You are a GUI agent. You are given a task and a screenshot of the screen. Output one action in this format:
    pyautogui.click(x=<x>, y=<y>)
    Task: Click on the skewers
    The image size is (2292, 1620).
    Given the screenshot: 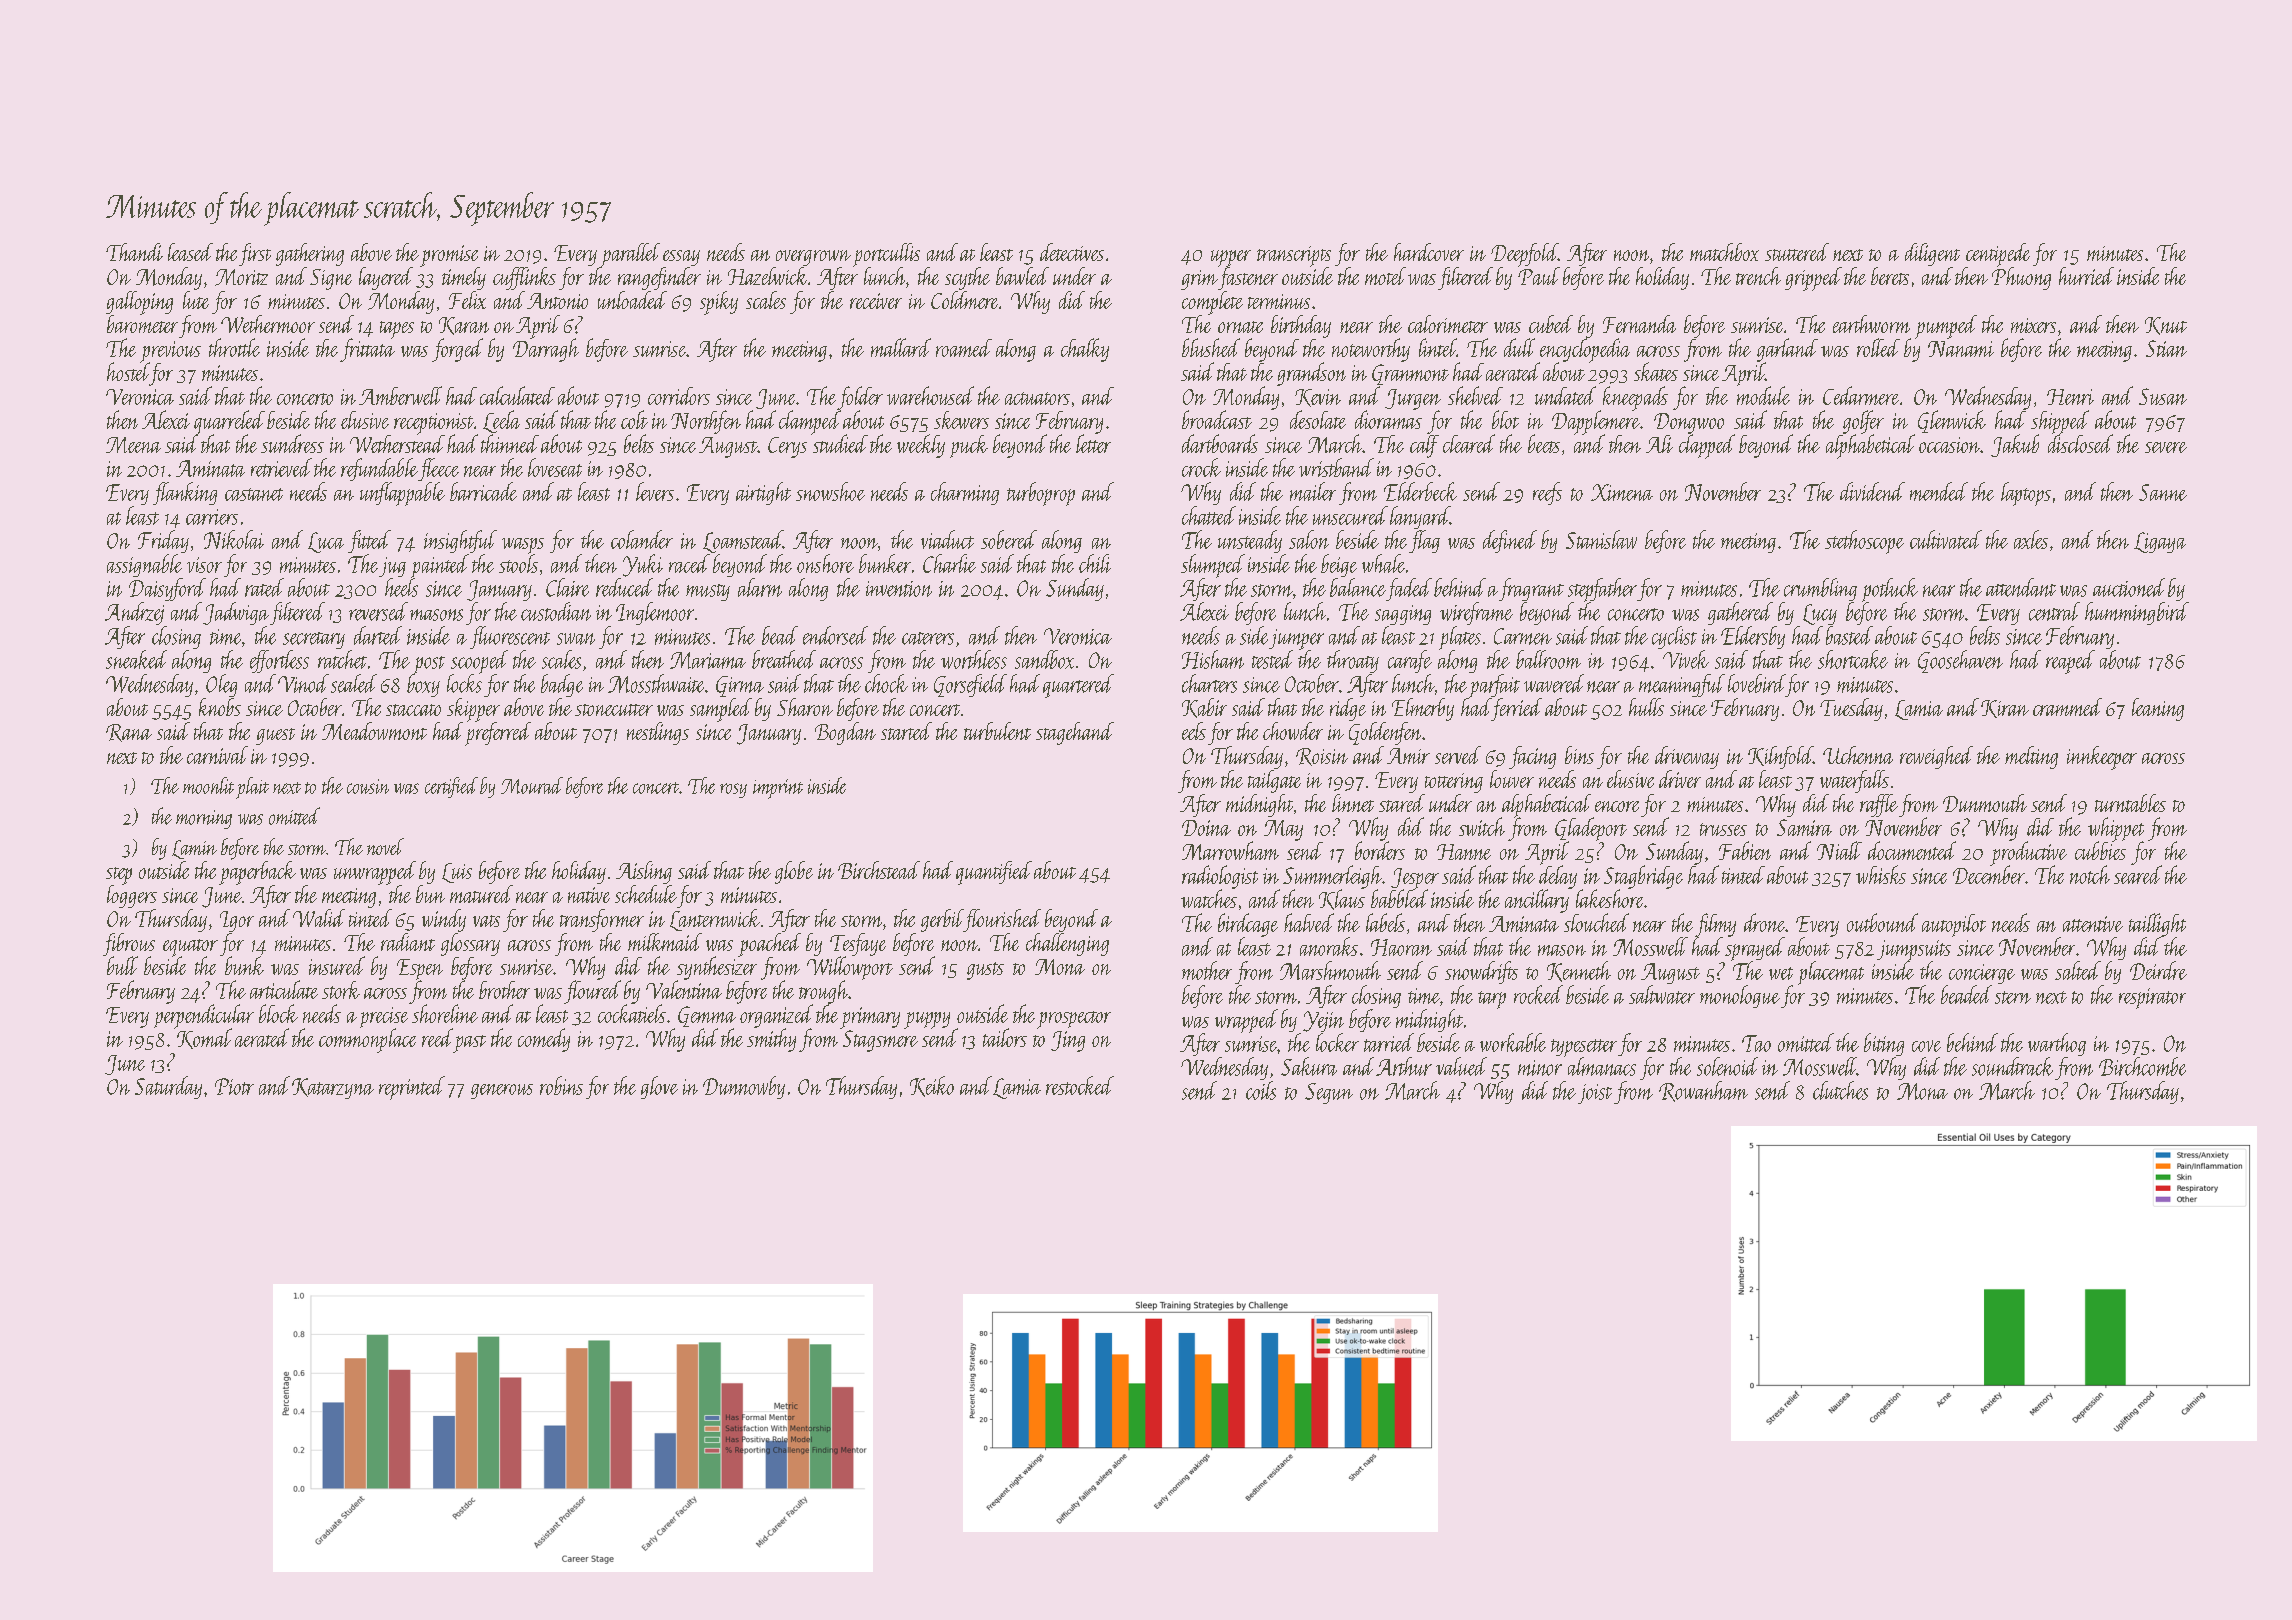 What is the action you would take?
    pyautogui.click(x=961, y=420)
